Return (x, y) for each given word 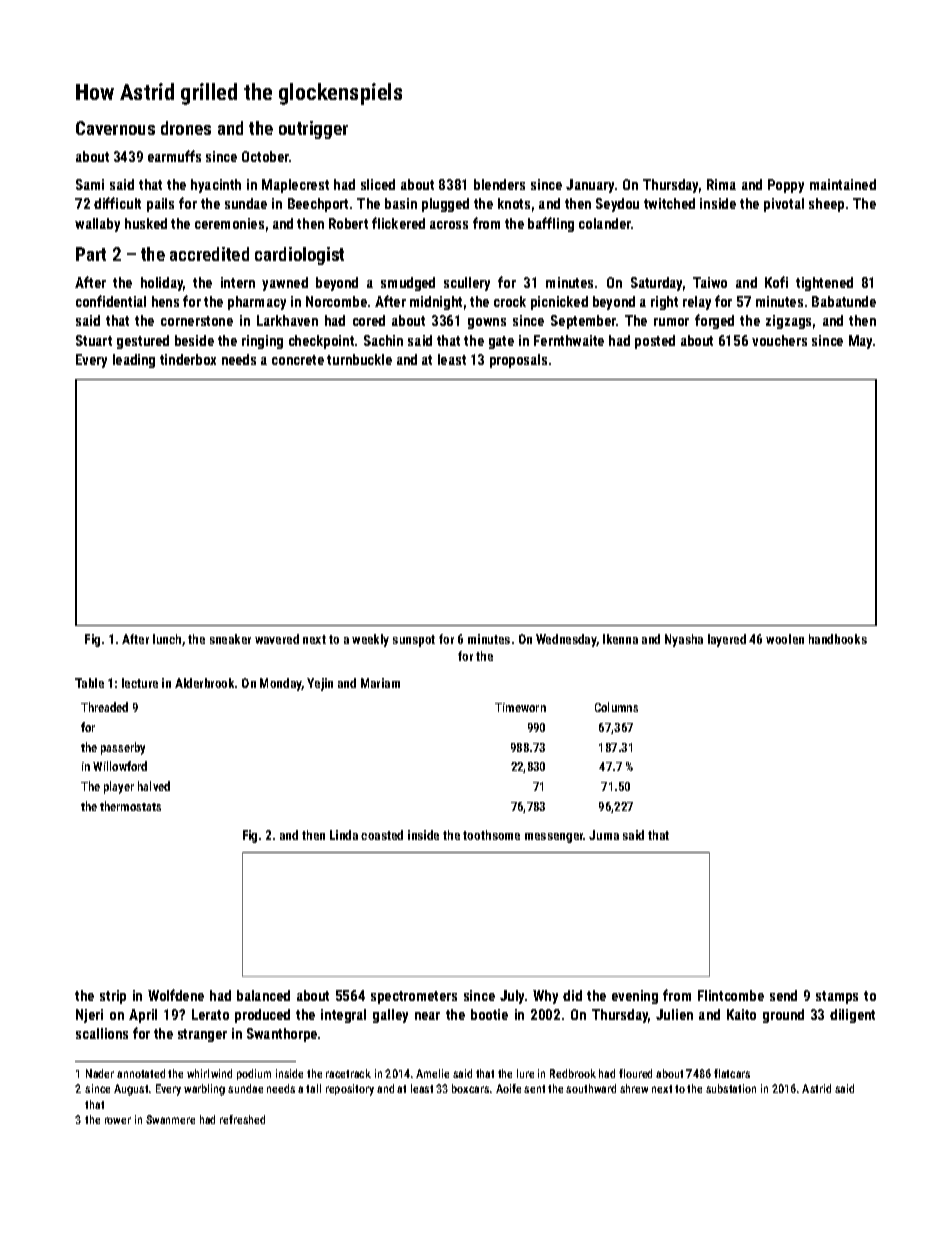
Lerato (210, 1014)
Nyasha (684, 640)
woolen (785, 639)
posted (655, 342)
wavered (277, 639)
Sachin (383, 340)
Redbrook (573, 1073)
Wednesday (566, 640)
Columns (616, 707)
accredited (209, 254)
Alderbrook (204, 683)
